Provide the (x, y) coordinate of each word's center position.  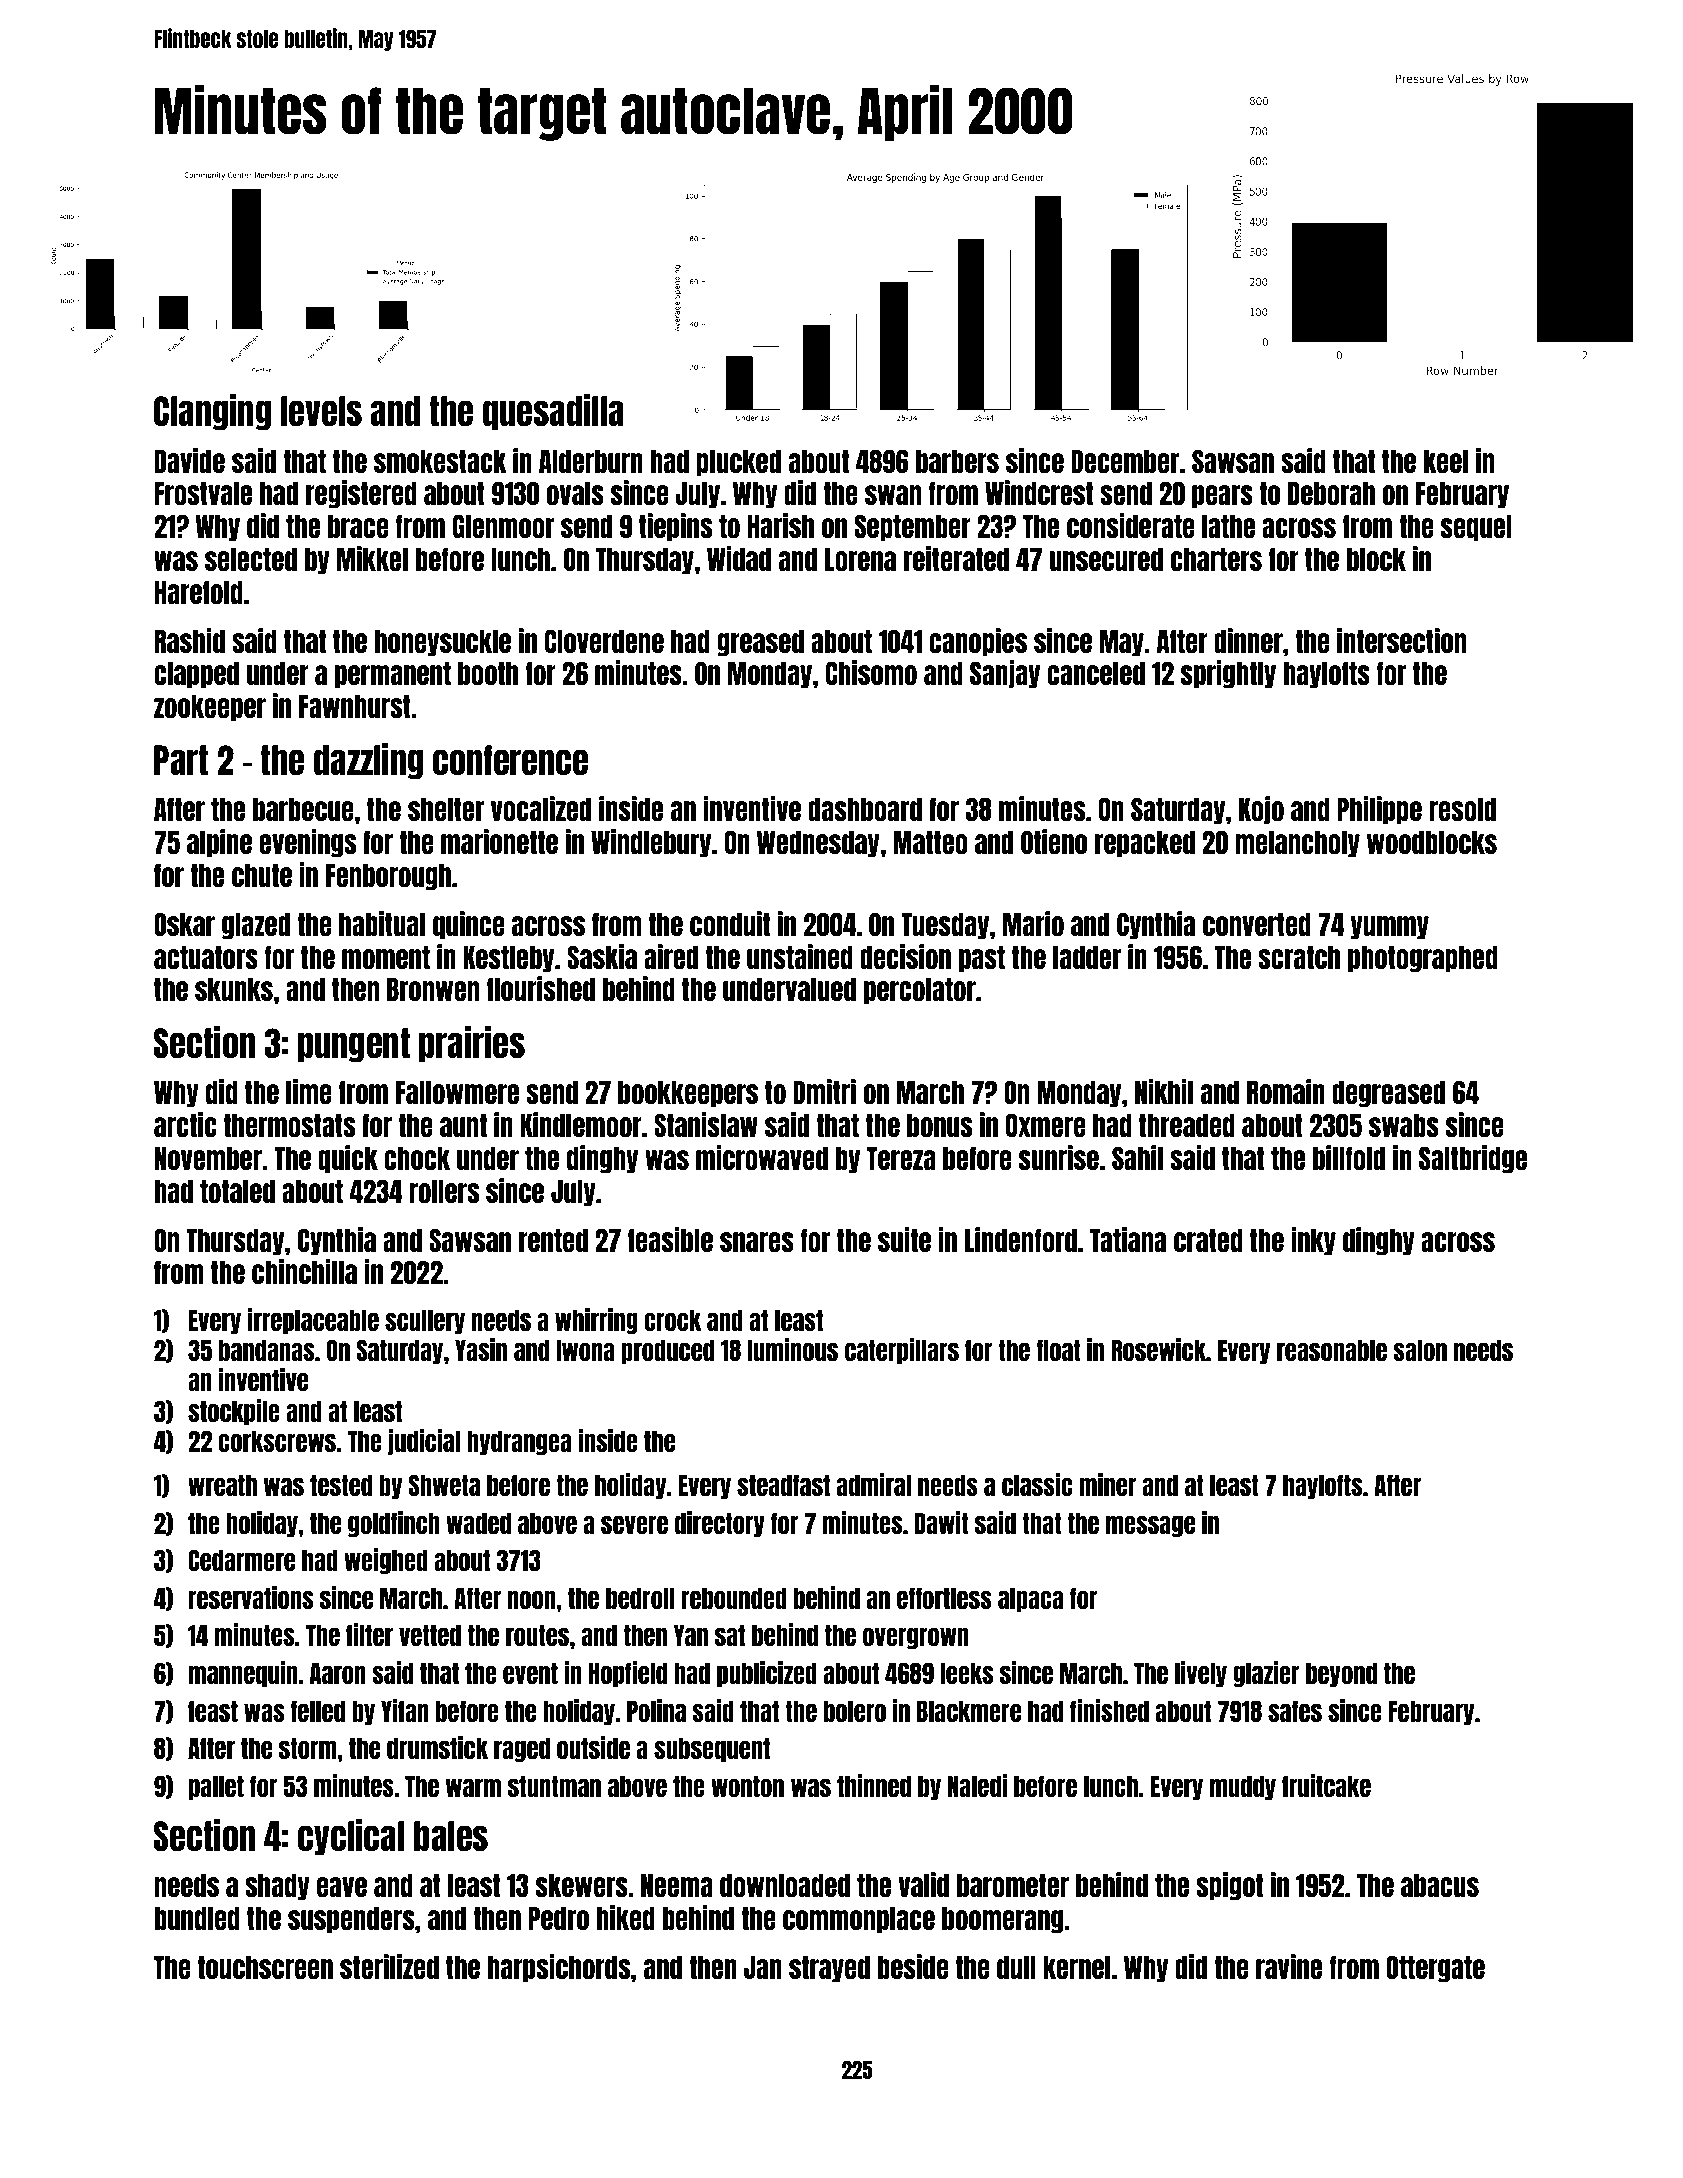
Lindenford (1021, 1239)
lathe (1228, 526)
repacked (1145, 844)
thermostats (289, 1125)
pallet (216, 1788)
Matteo (930, 842)
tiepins (675, 527)
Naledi (977, 1785)
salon (1420, 1350)
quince (469, 925)
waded (478, 1523)
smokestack (440, 461)
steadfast (783, 1485)
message (1150, 1526)
